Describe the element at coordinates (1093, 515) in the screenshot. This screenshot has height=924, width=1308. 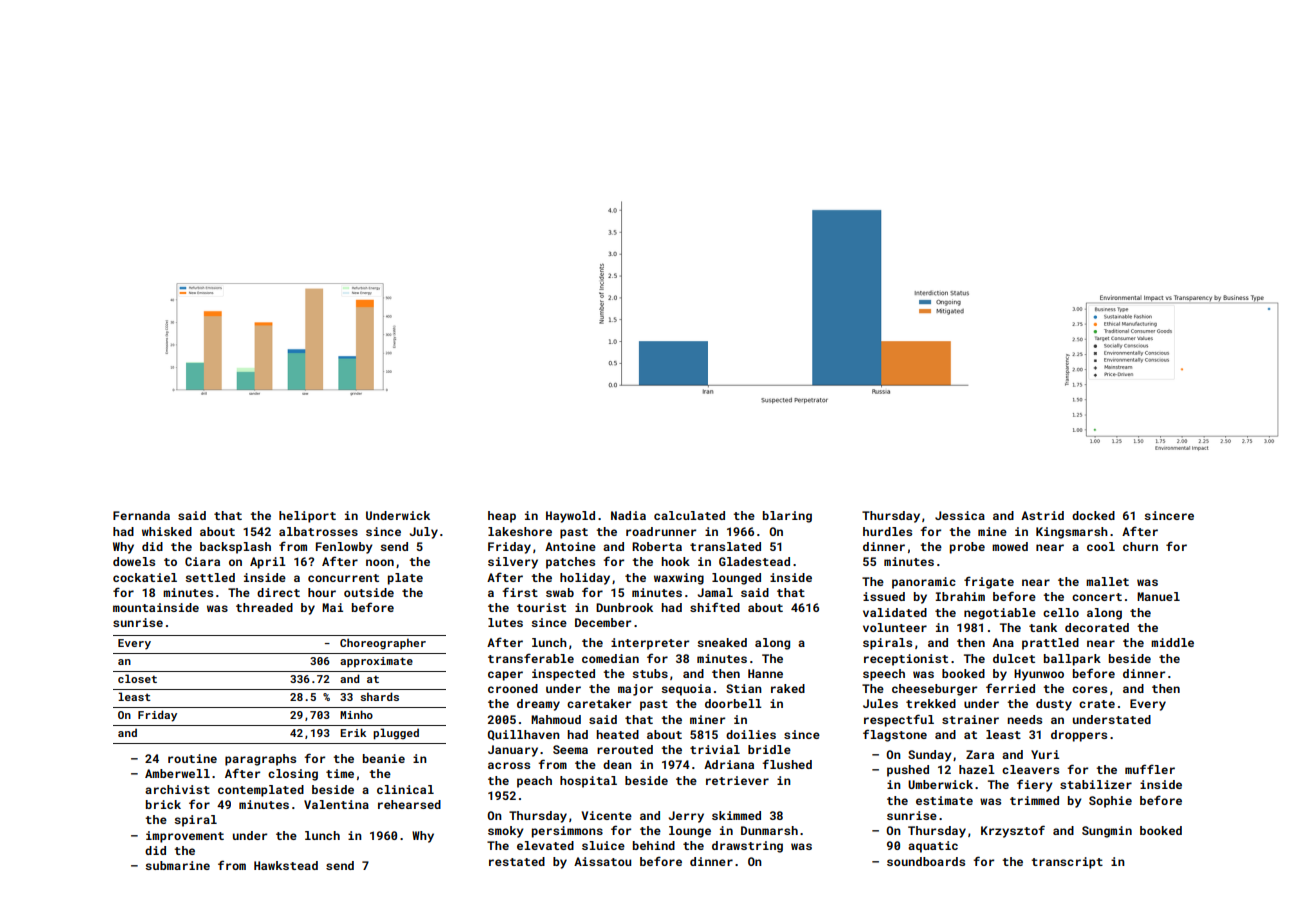
I see `docked` at that location.
